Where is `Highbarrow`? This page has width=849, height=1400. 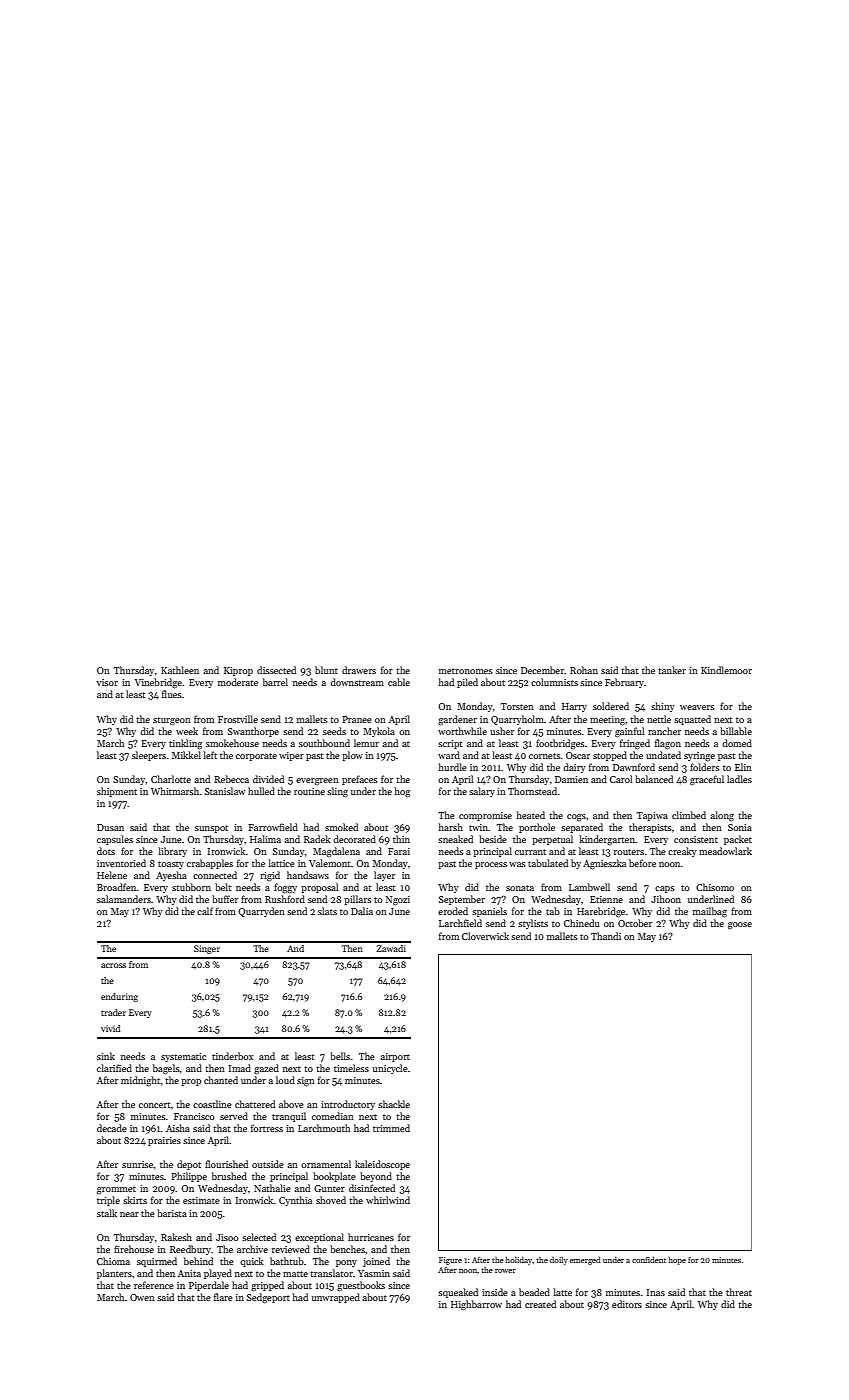
Highbarrow is located at coordinates (476, 1305).
